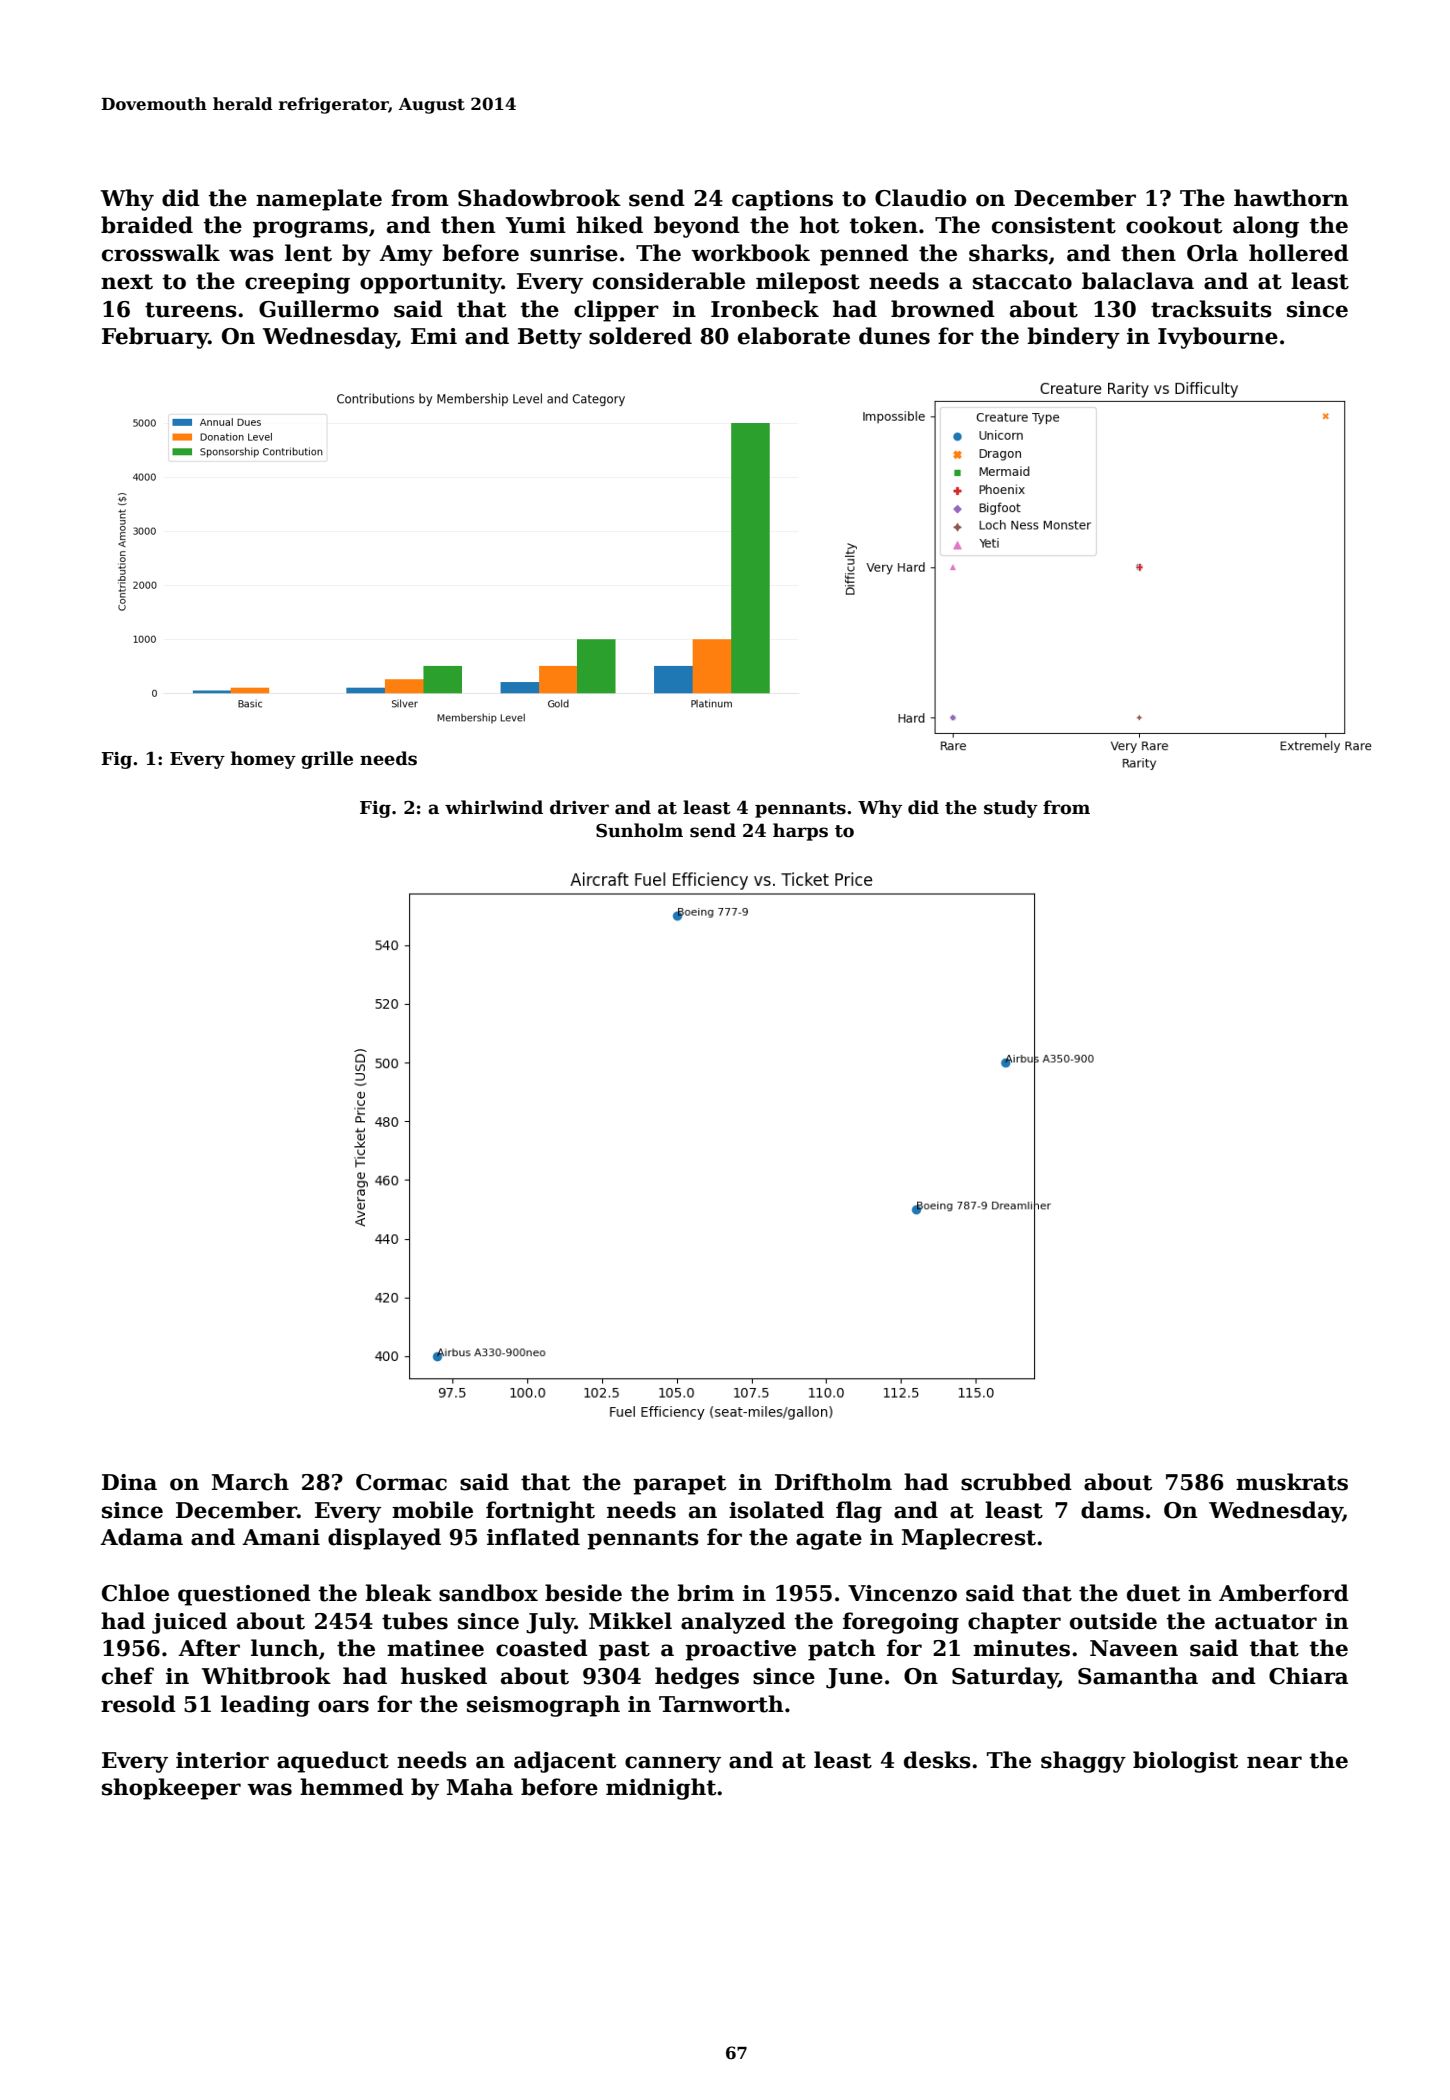 Image resolution: width=1450 pixels, height=2100 pixels. Describe the element at coordinates (794, 336) in the page. I see `elaborate` at that location.
